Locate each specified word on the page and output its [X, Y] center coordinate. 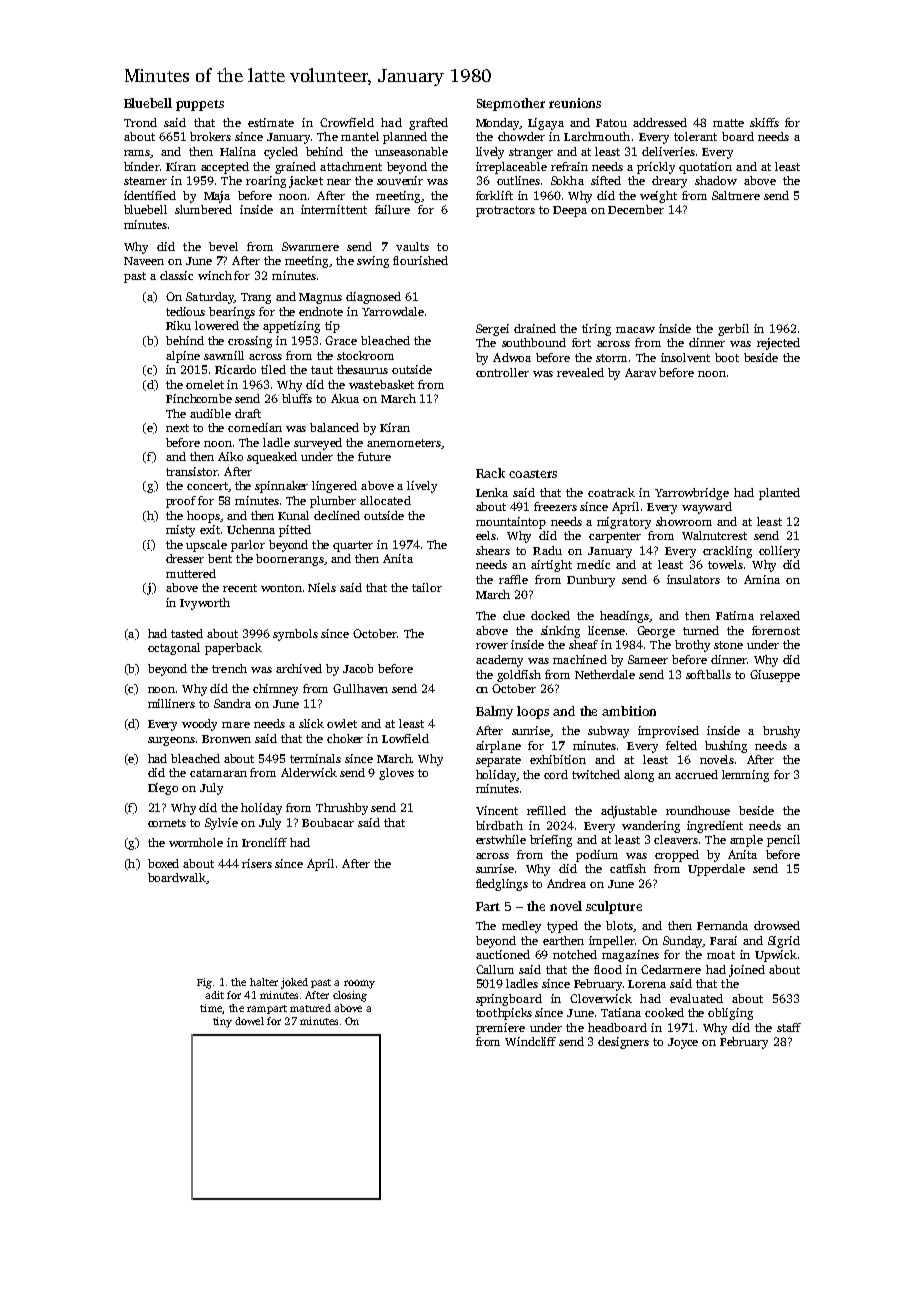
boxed [163, 863]
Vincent [497, 810]
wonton [281, 588]
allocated [385, 500]
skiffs [764, 122]
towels [725, 564]
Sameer [648, 659]
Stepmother [511, 104]
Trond [140, 122]
